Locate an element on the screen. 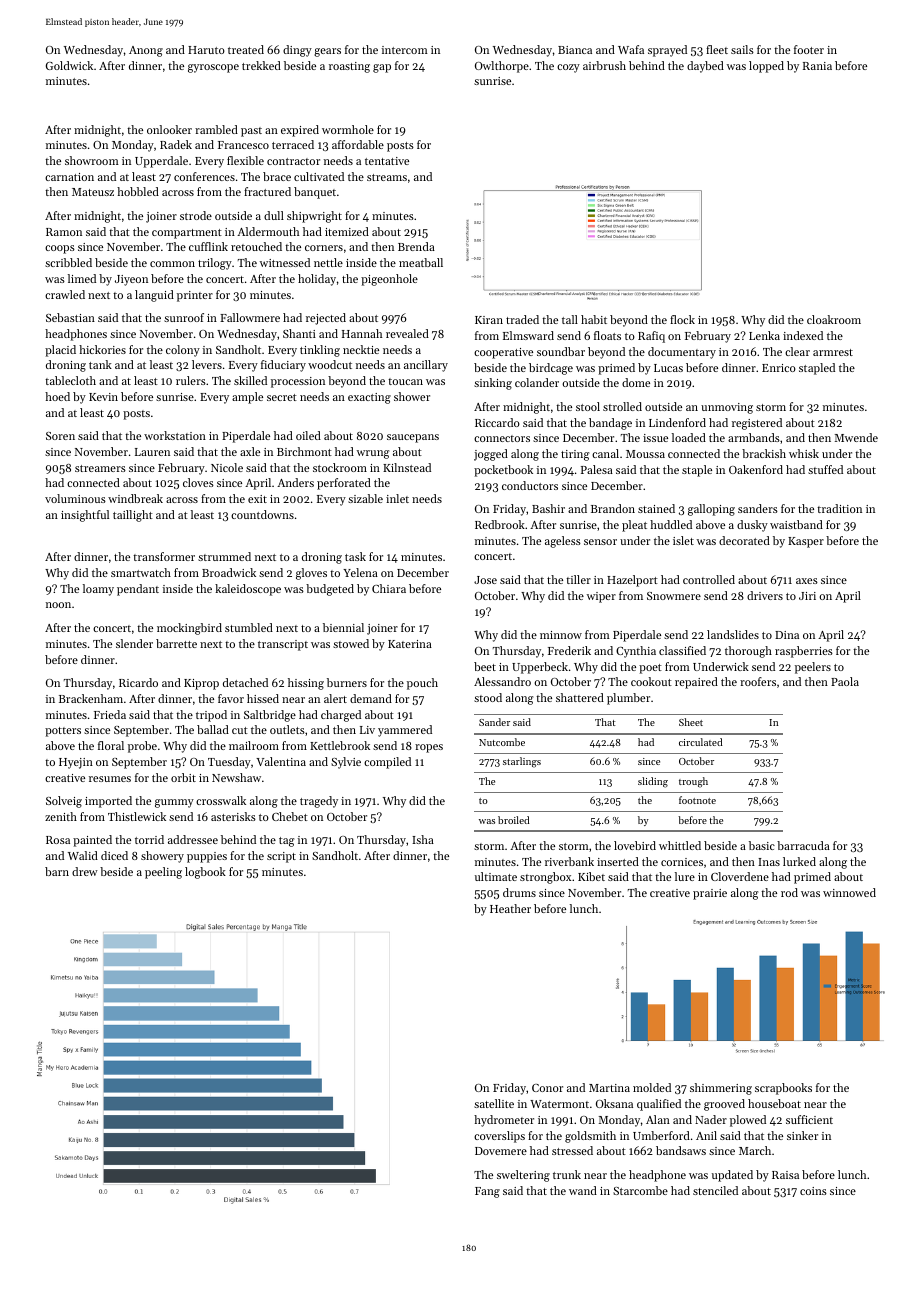 The height and width of the screenshot is (1308, 924). Heather is located at coordinates (510, 908).
